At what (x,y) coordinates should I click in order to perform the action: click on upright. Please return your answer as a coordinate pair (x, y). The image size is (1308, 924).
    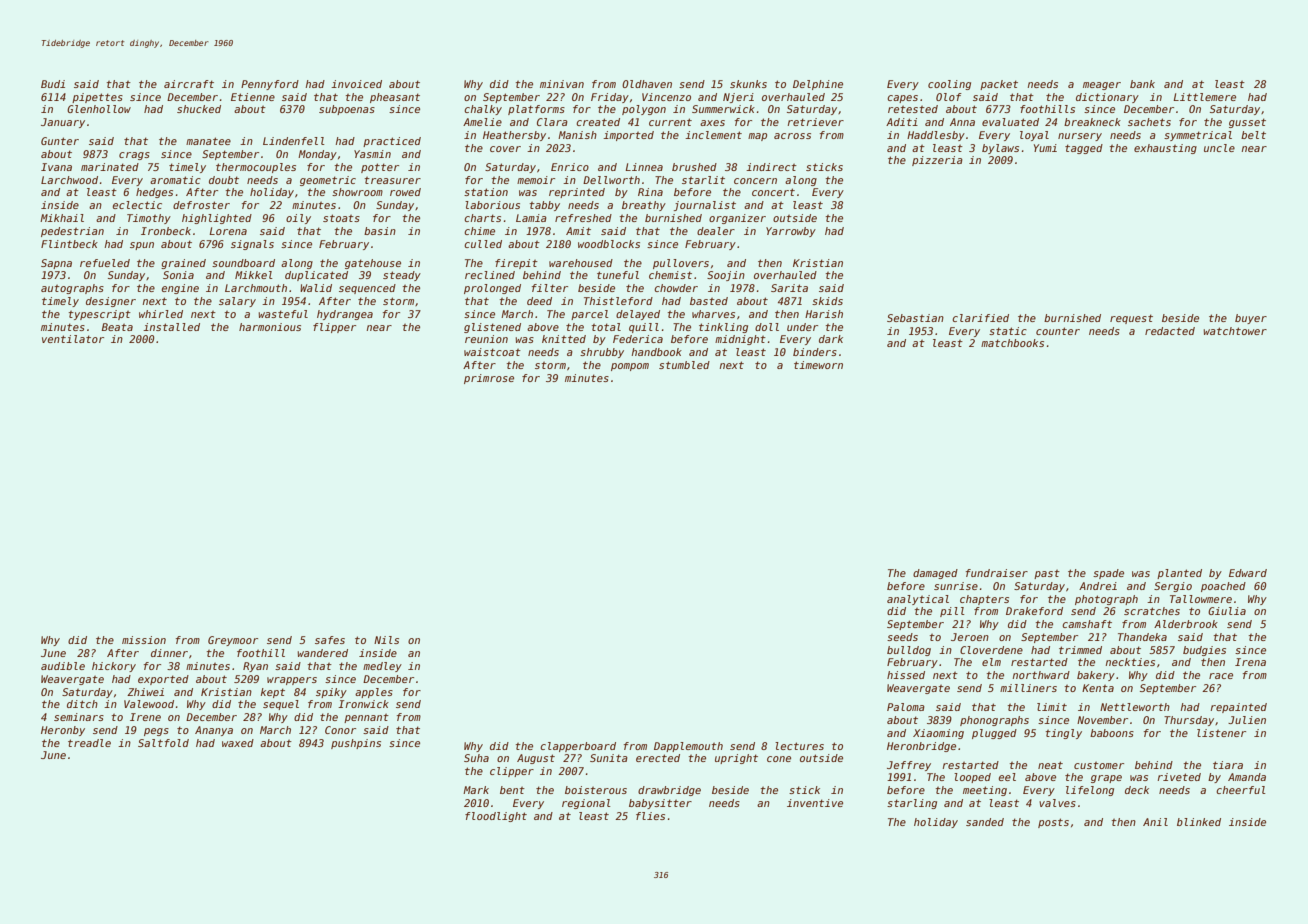
    Looking at the image, I should click on (736, 759).
